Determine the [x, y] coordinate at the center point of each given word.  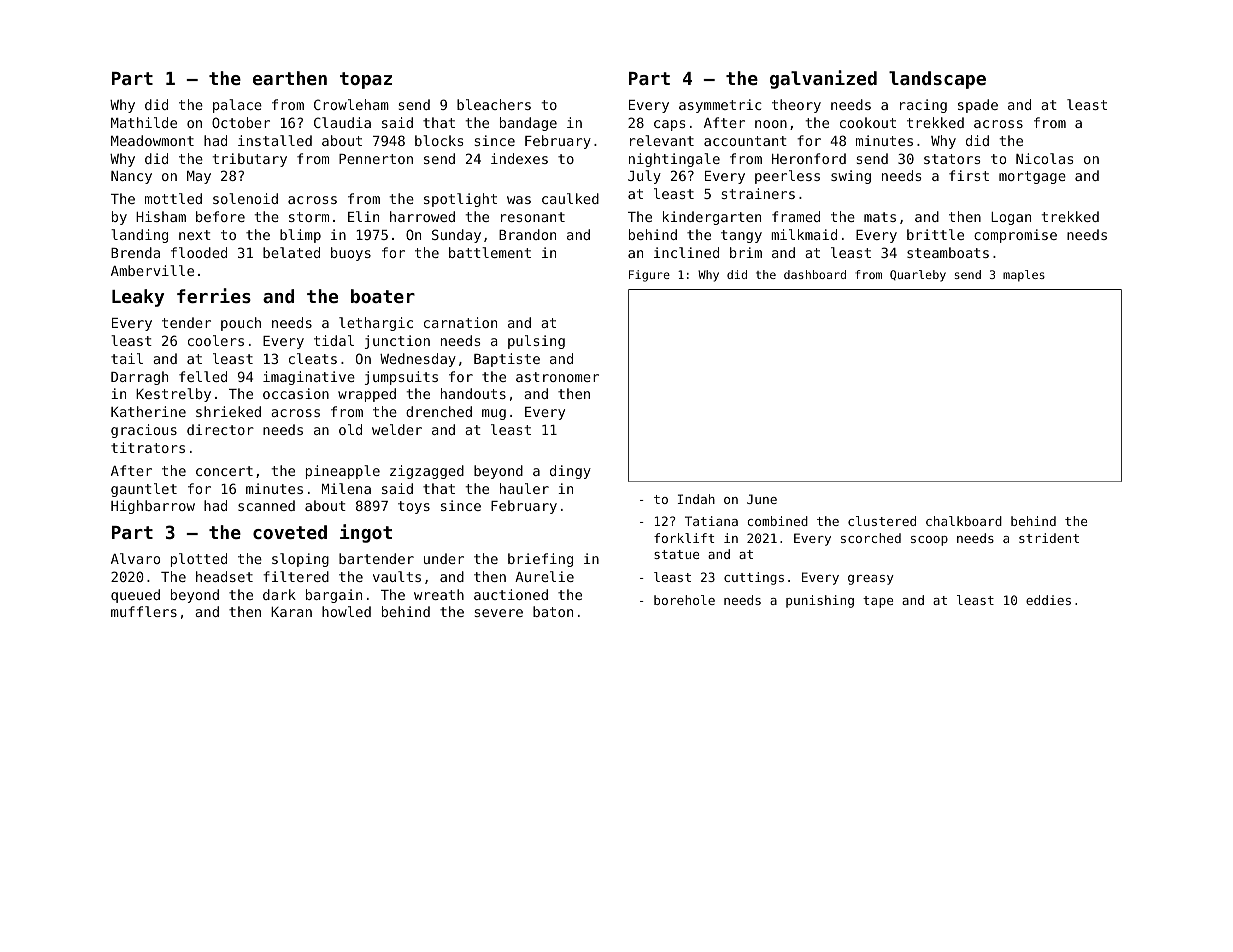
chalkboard [964, 521]
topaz [366, 80]
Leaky [138, 298]
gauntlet [144, 490]
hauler [524, 488]
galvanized [823, 79]
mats [880, 217]
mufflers [144, 611]
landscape [937, 80]
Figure [649, 276]
